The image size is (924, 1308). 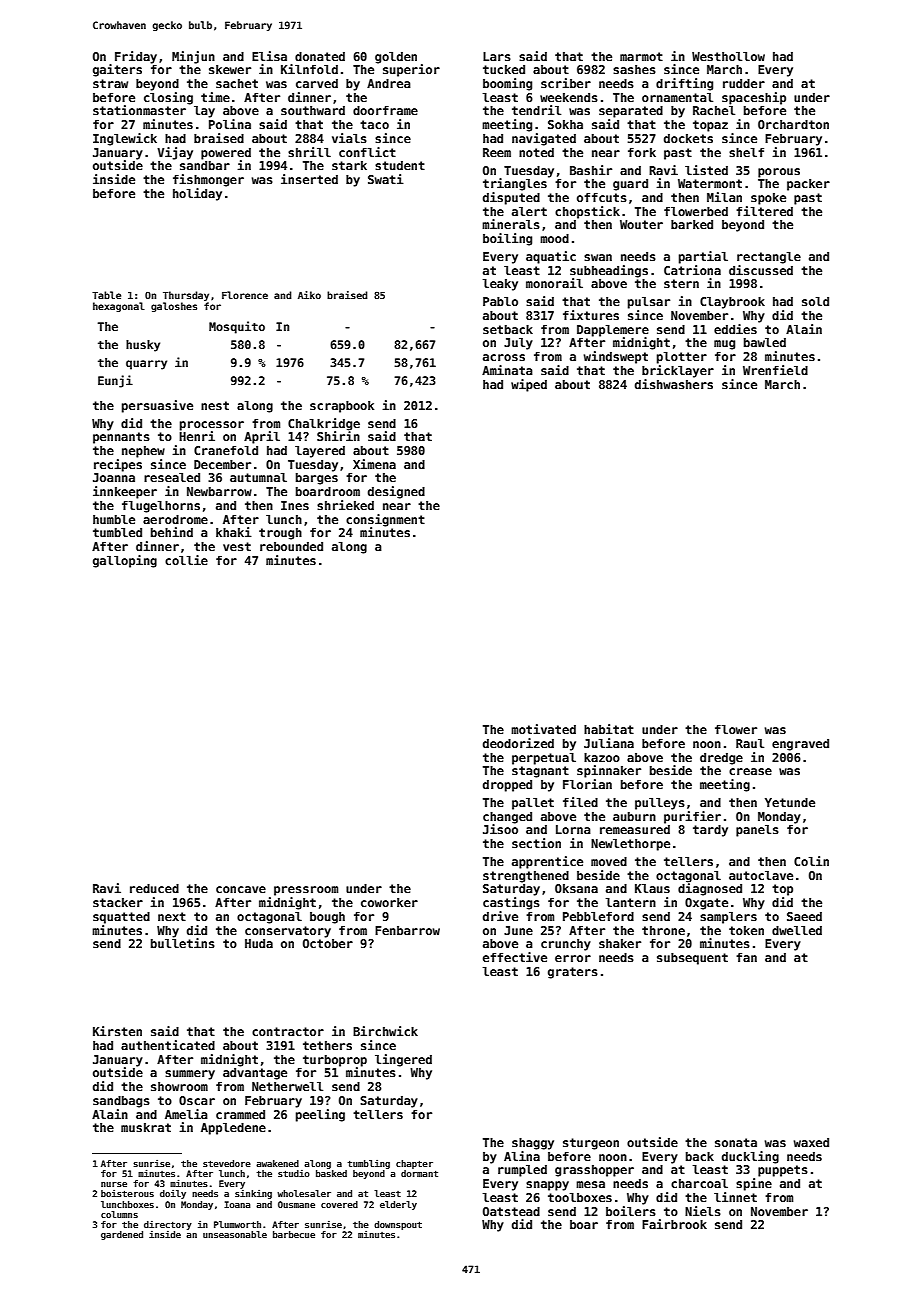 I want to click on summery, so click(x=190, y=1075).
